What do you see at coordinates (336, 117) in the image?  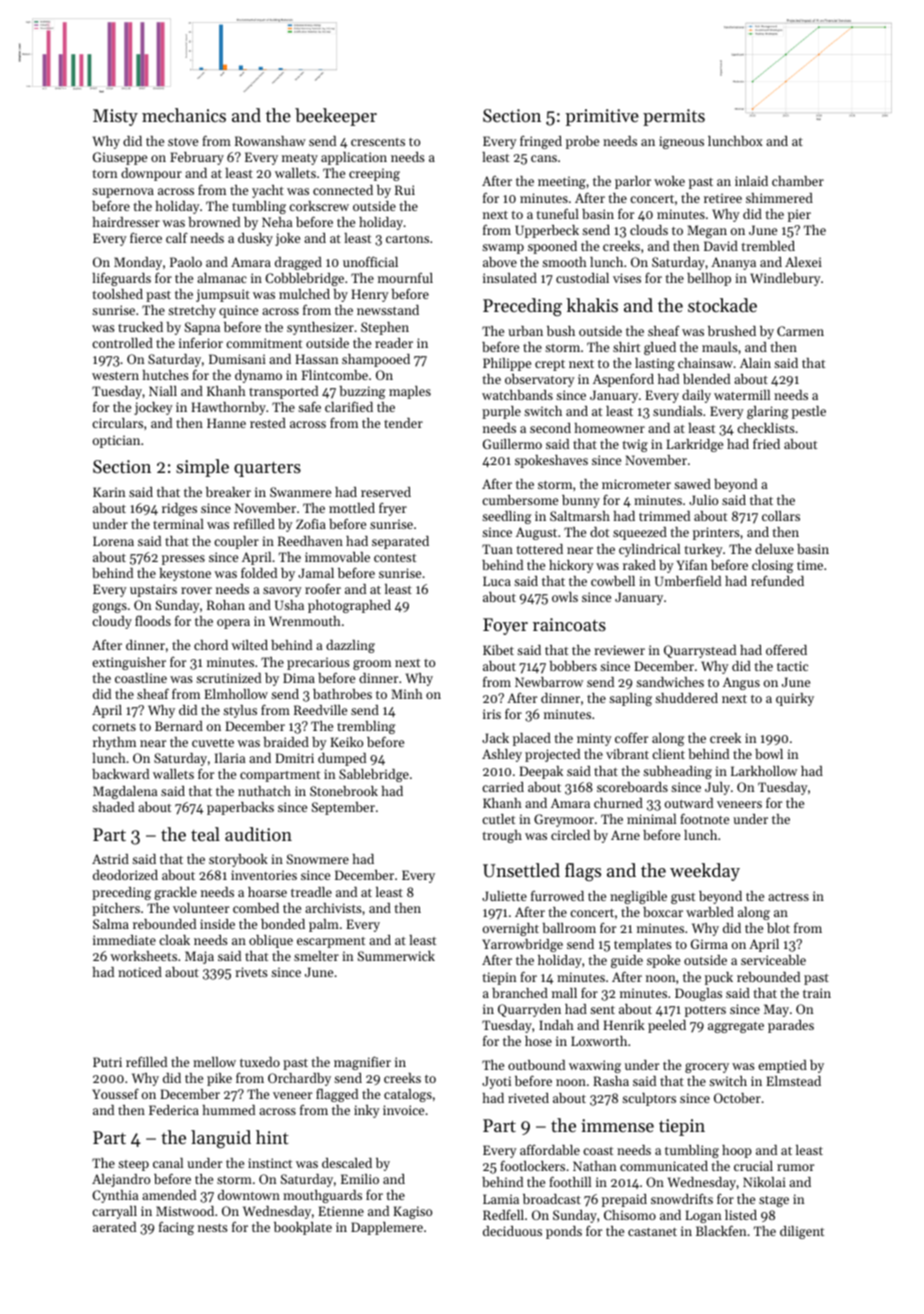 I see `beekeeper` at bounding box center [336, 117].
